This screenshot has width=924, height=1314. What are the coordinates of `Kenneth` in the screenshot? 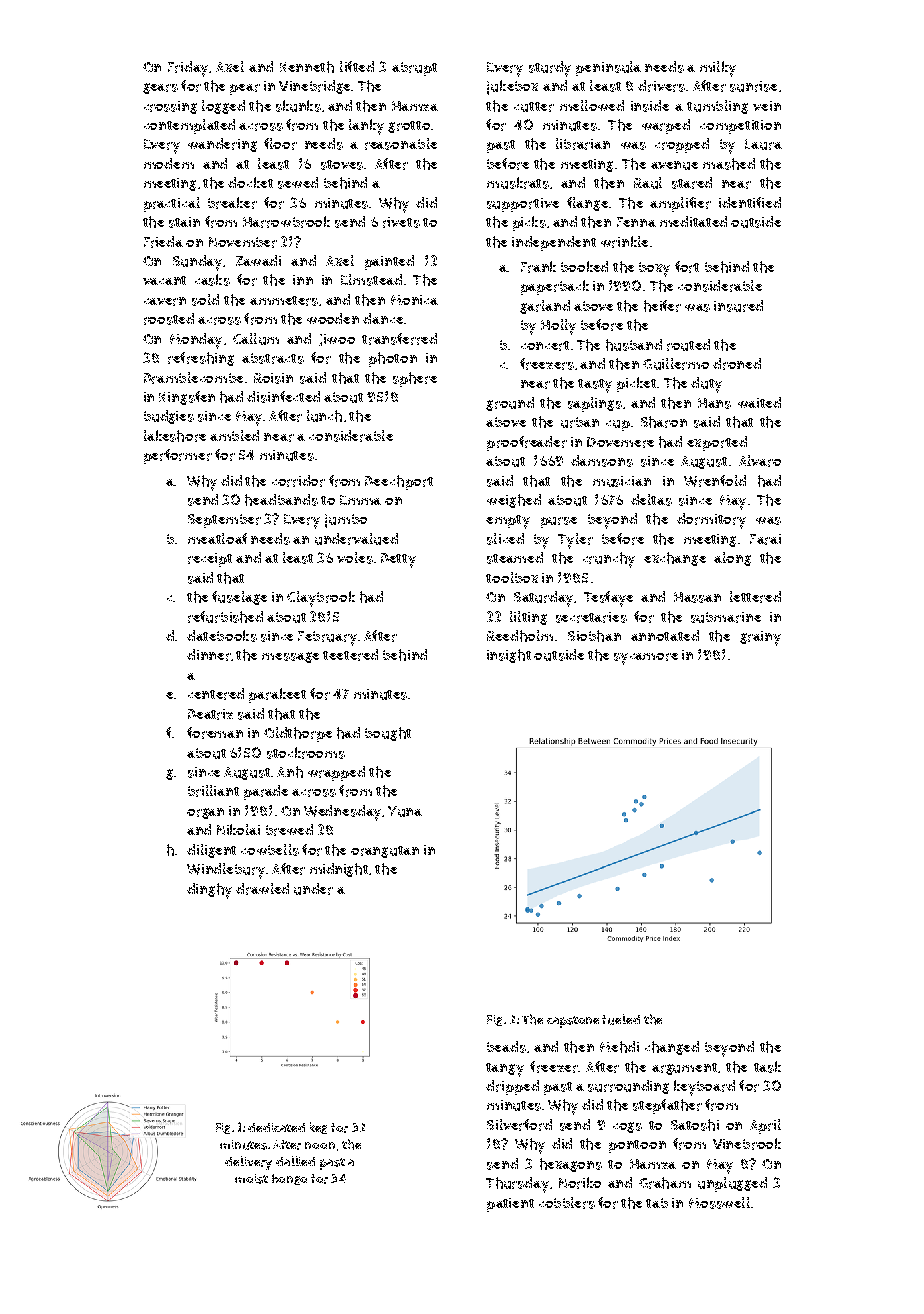 It's located at (307, 67).
